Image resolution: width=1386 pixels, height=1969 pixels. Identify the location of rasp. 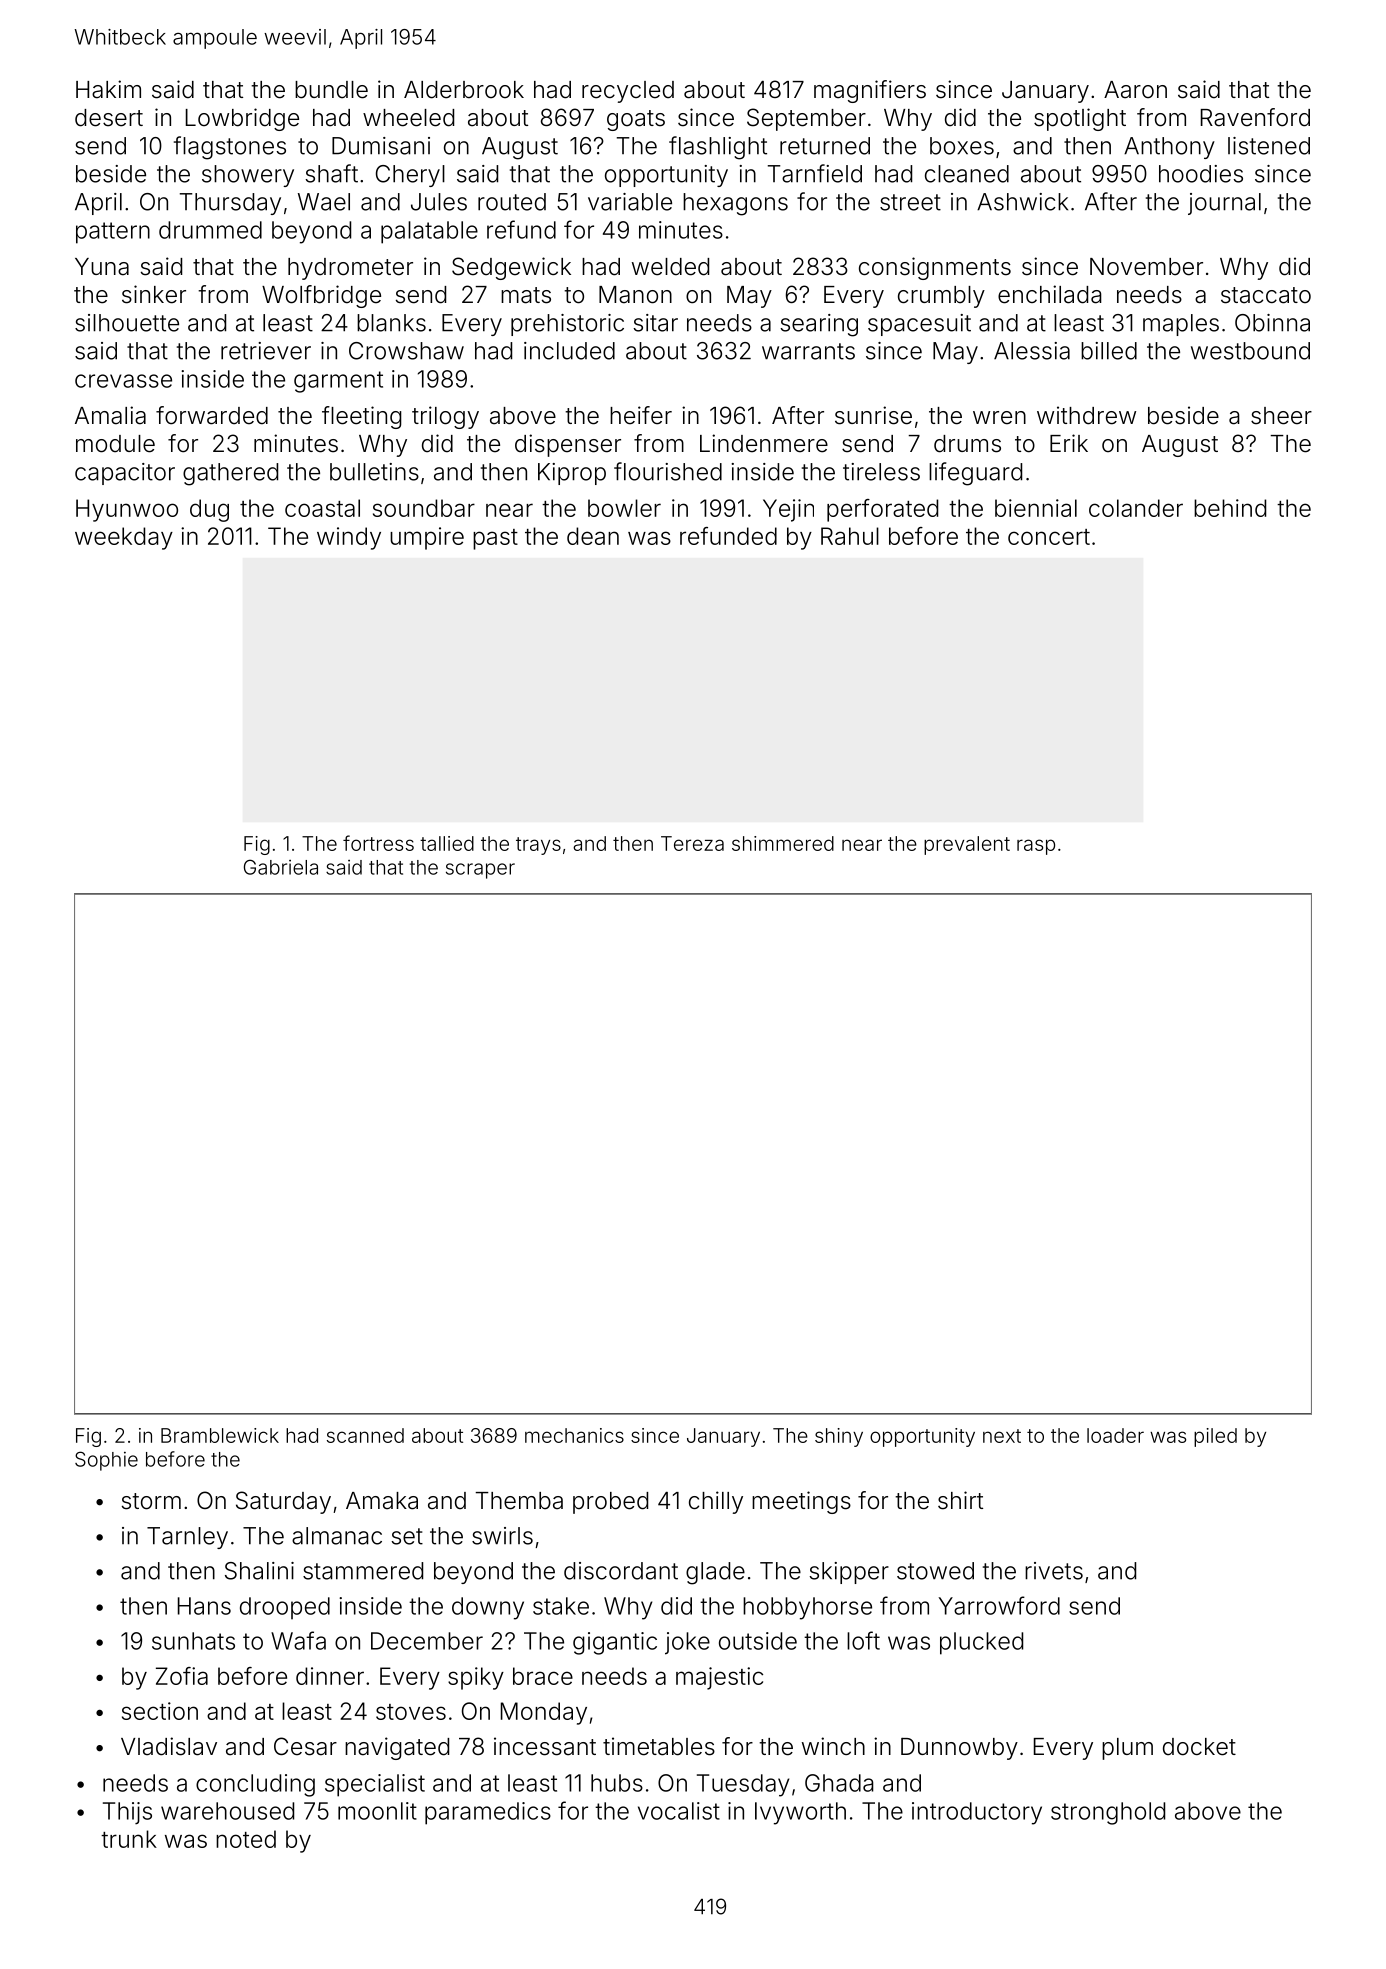
(1036, 847).
